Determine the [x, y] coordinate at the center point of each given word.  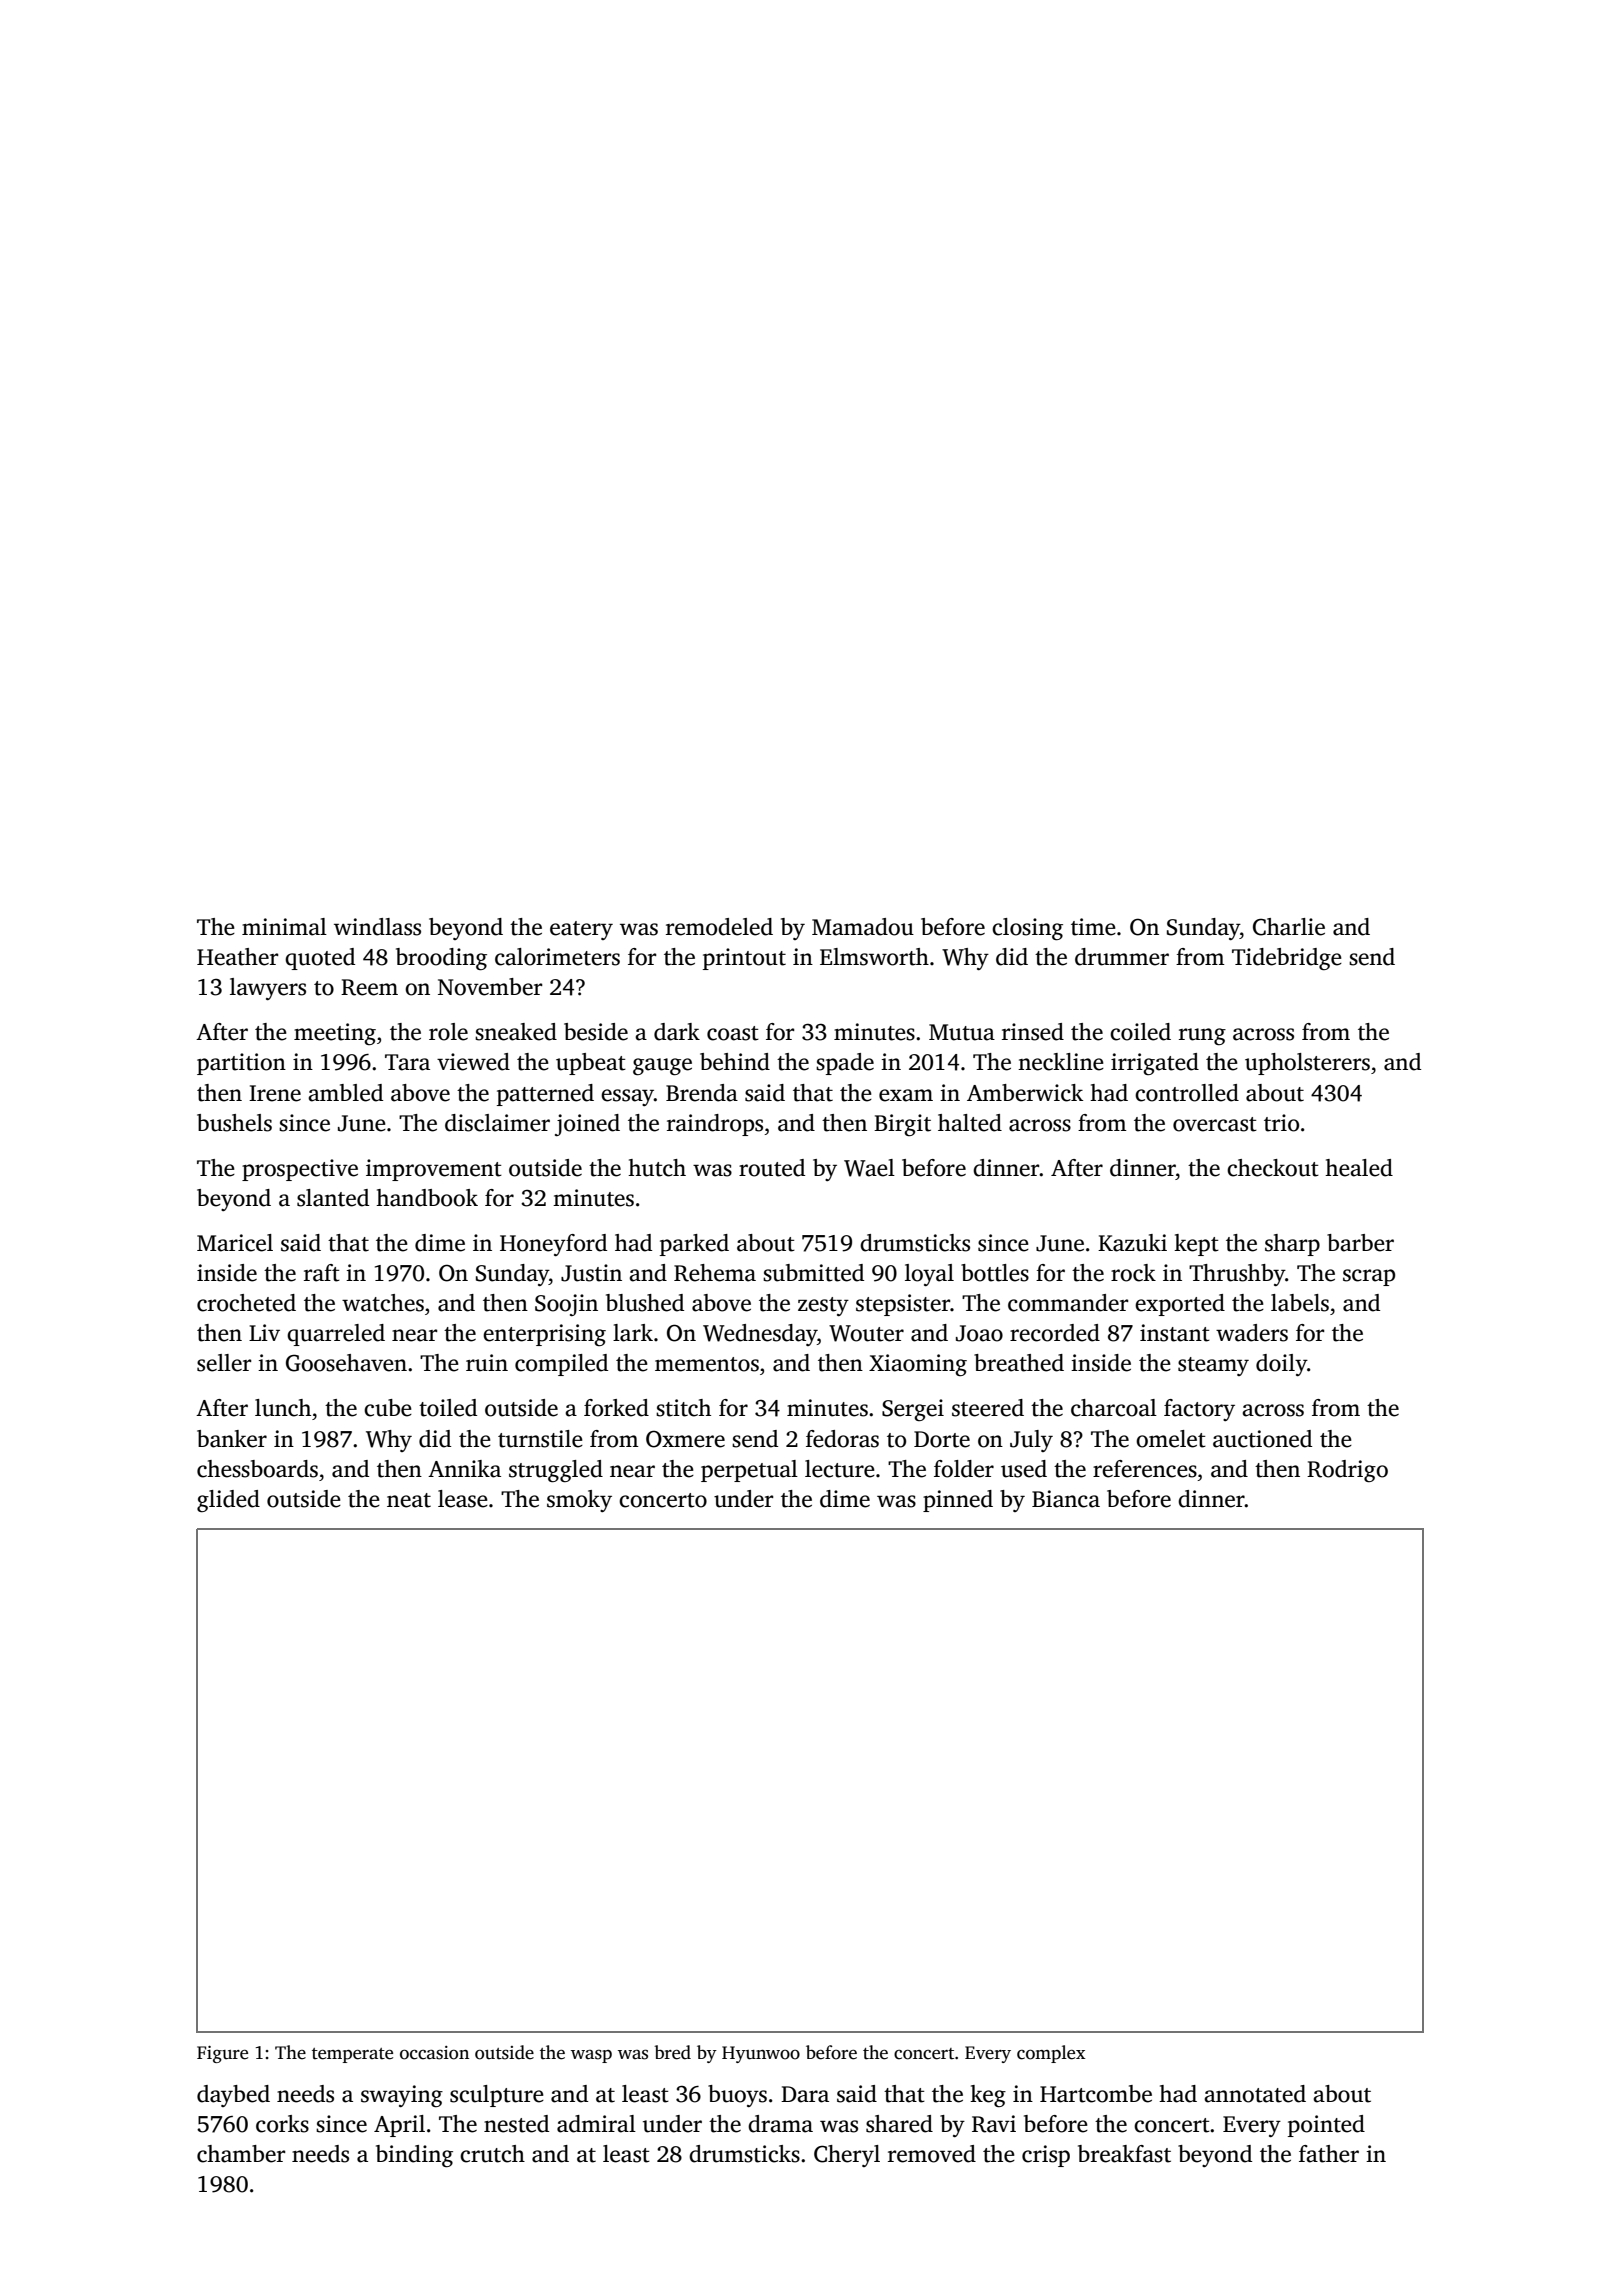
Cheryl [847, 2156]
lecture [840, 1469]
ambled [345, 1093]
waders [1252, 1333]
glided [228, 1501]
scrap [1369, 1277]
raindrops [715, 1125]
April [399, 2126]
